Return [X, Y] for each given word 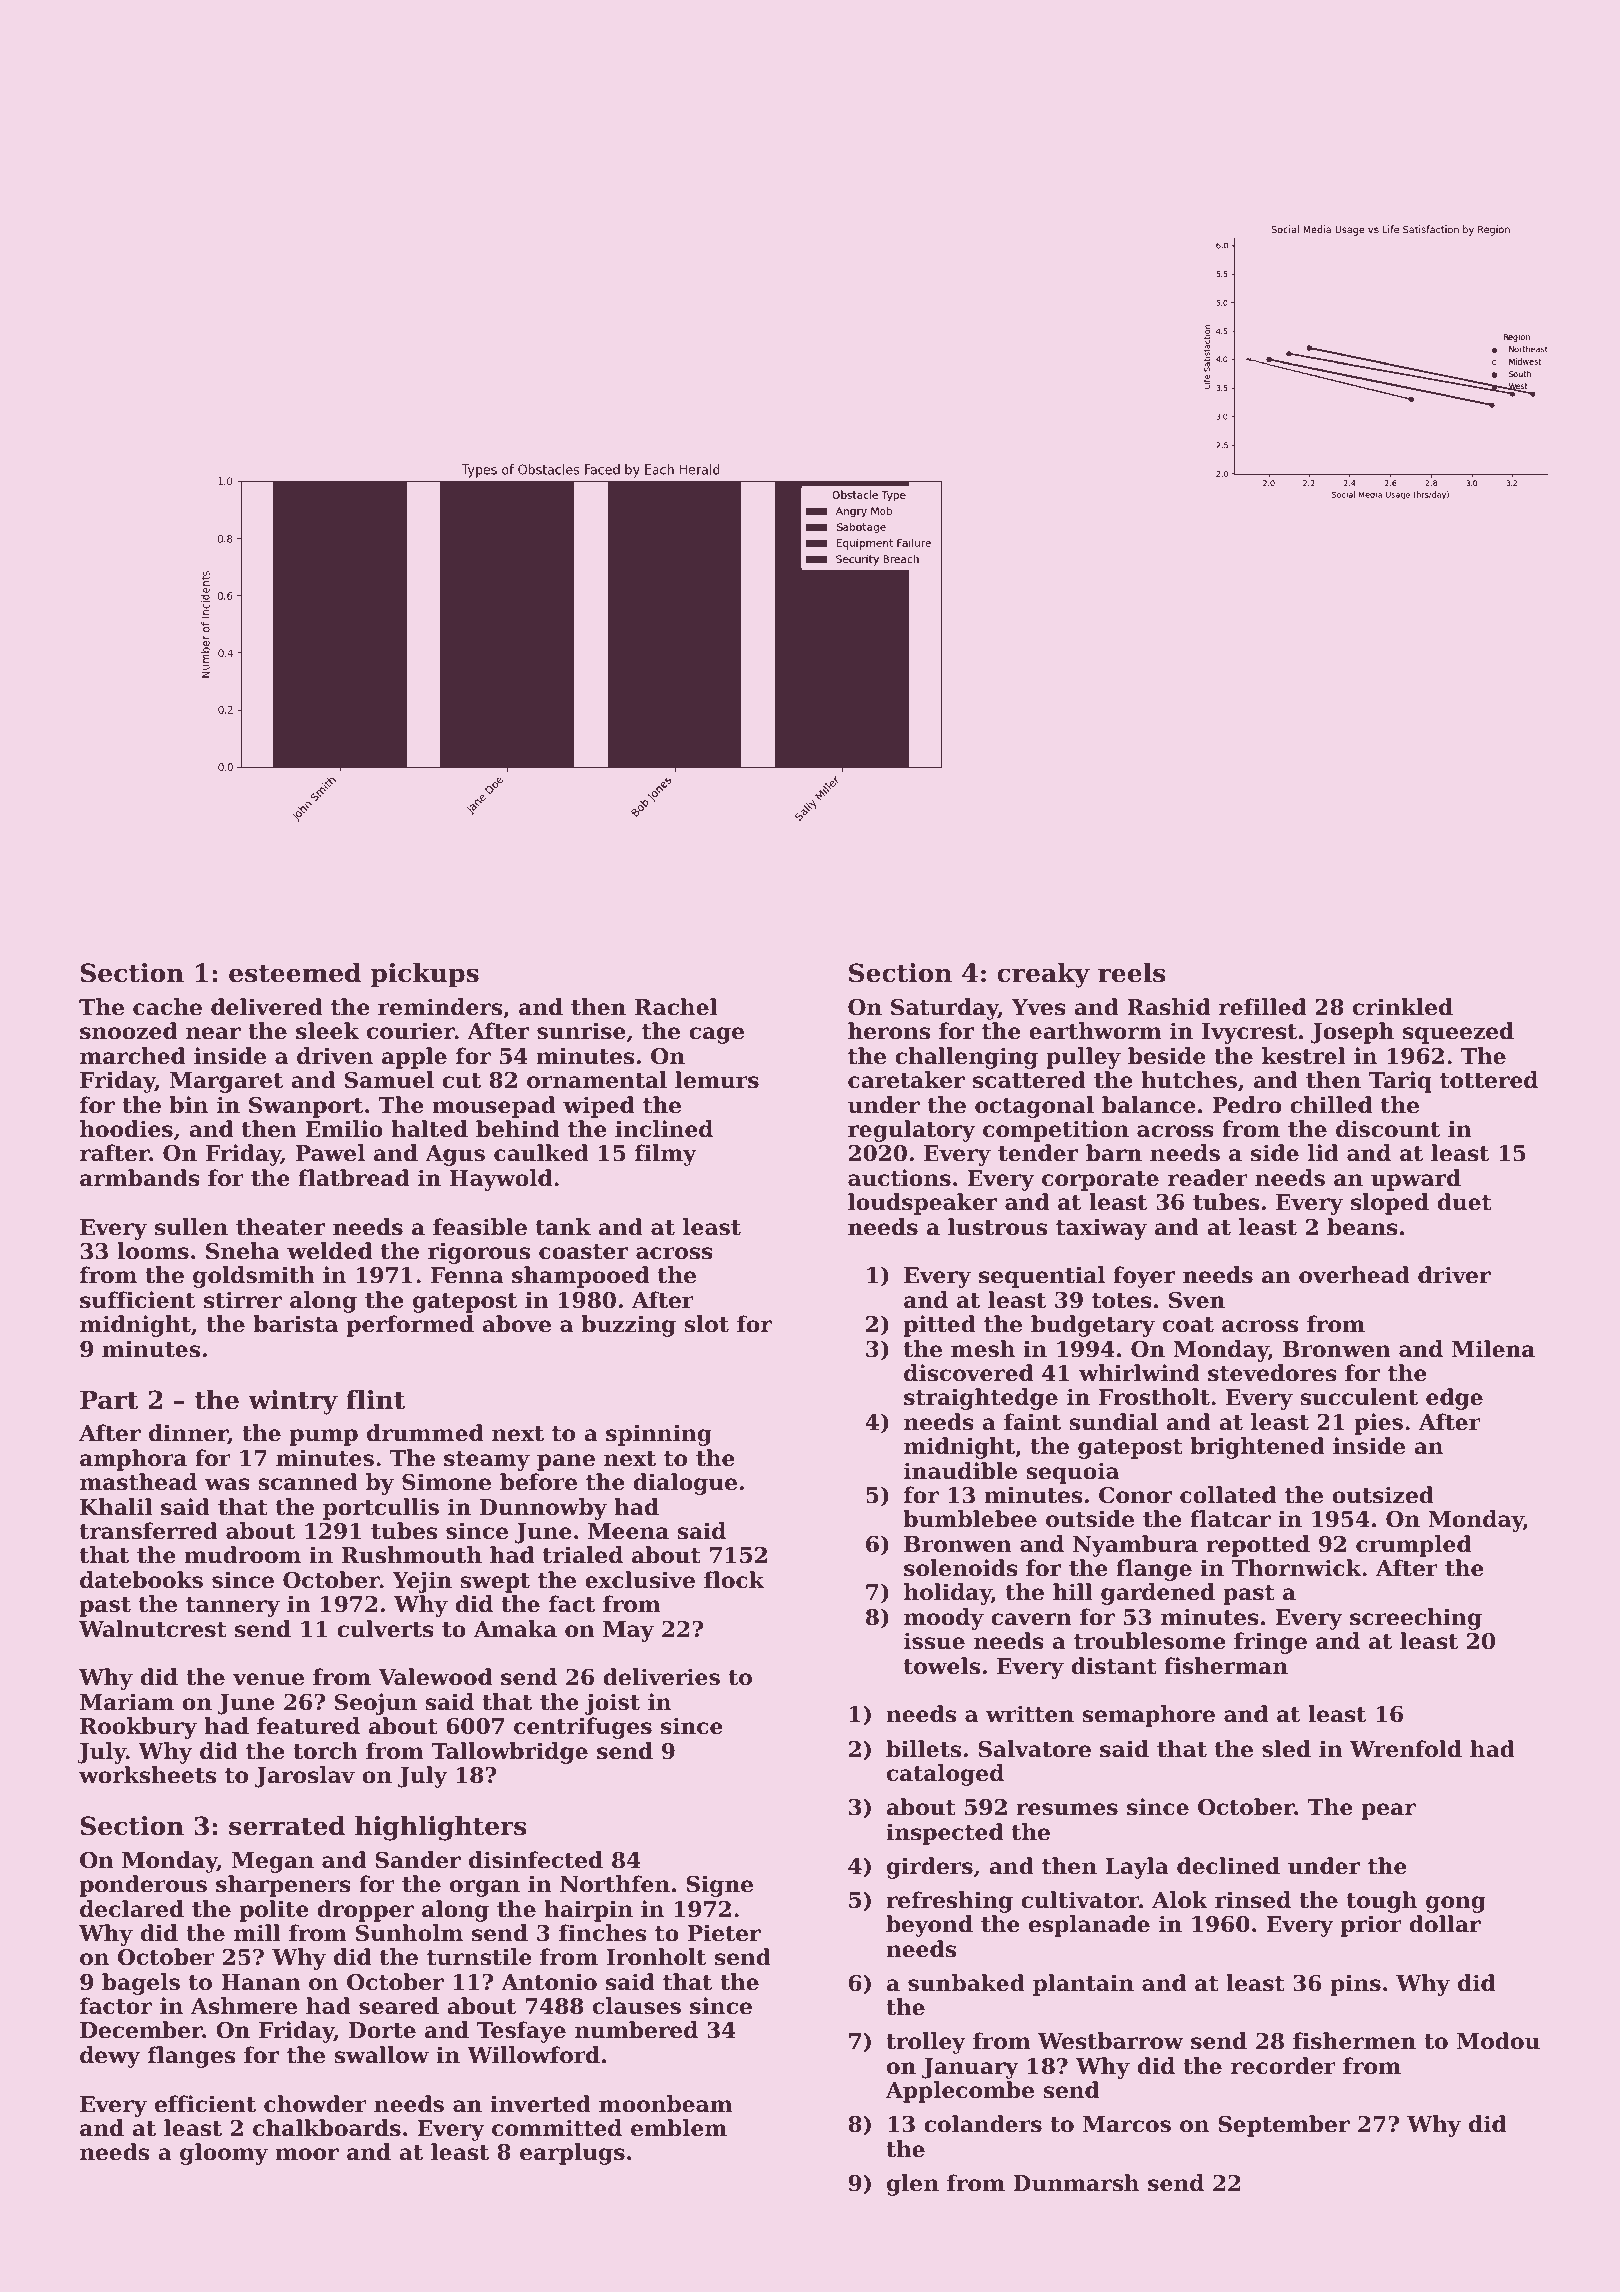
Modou [1498, 2041]
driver [1454, 1275]
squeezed [1458, 1033]
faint [1032, 1422]
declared [132, 1909]
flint [375, 1400]
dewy [110, 2057]
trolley [926, 2043]
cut [461, 1081]
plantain [1083, 1985]
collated [1228, 1495]
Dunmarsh [1076, 2183]
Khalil [116, 1507]
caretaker [906, 1080]
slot [706, 1324]
